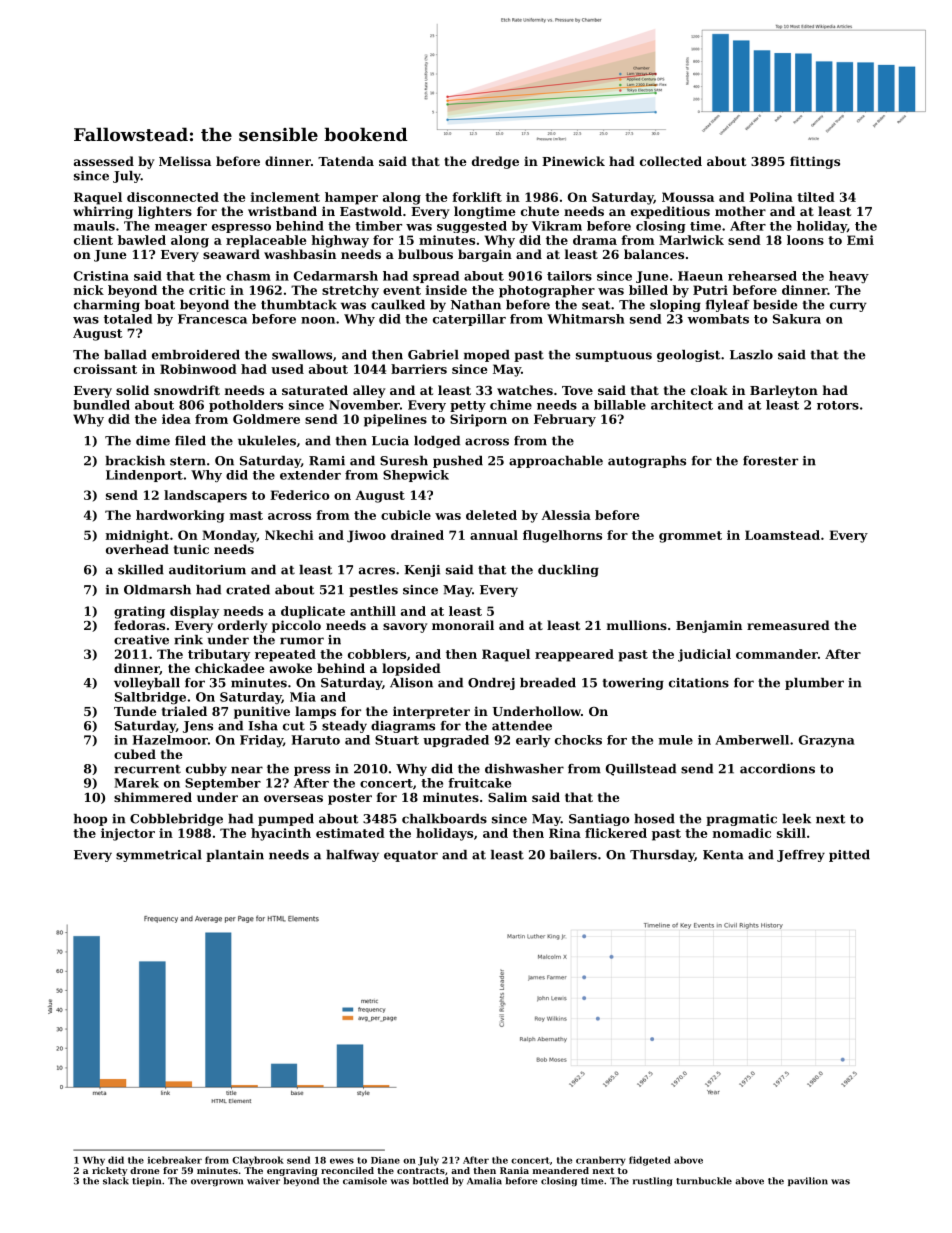 The width and height of the document is (952, 1233). Describe the element at coordinates (654, 819) in the document. I see `hosed` at that location.
